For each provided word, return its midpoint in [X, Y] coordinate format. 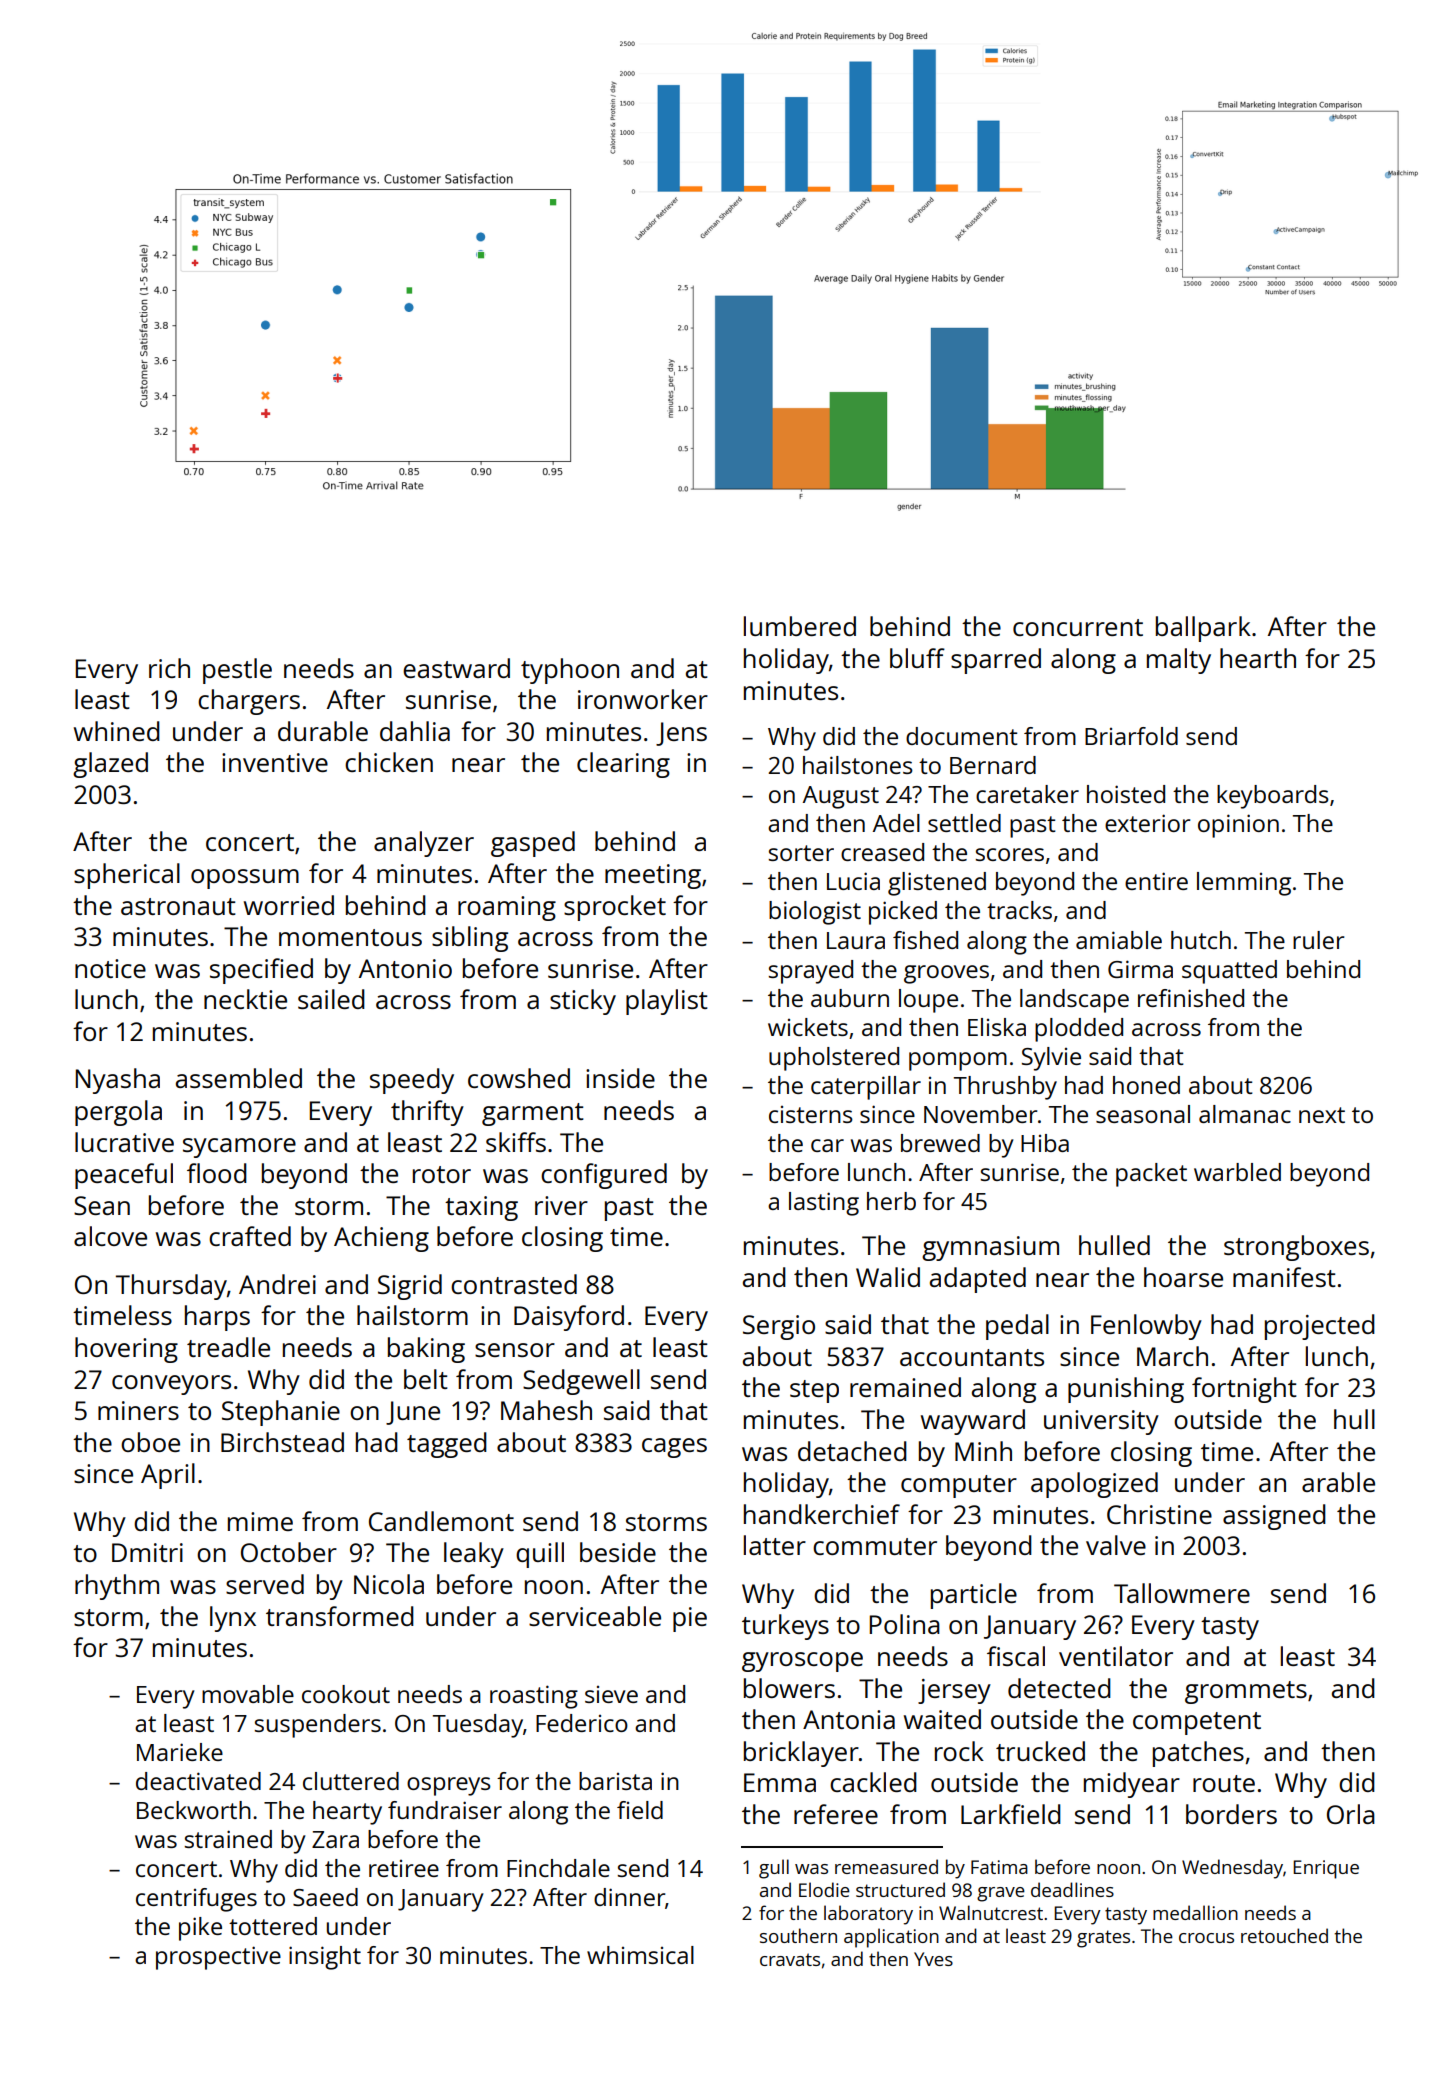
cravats [790, 1959]
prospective [218, 1958]
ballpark [1203, 629]
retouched [1284, 1935]
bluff [917, 658]
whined [117, 731]
